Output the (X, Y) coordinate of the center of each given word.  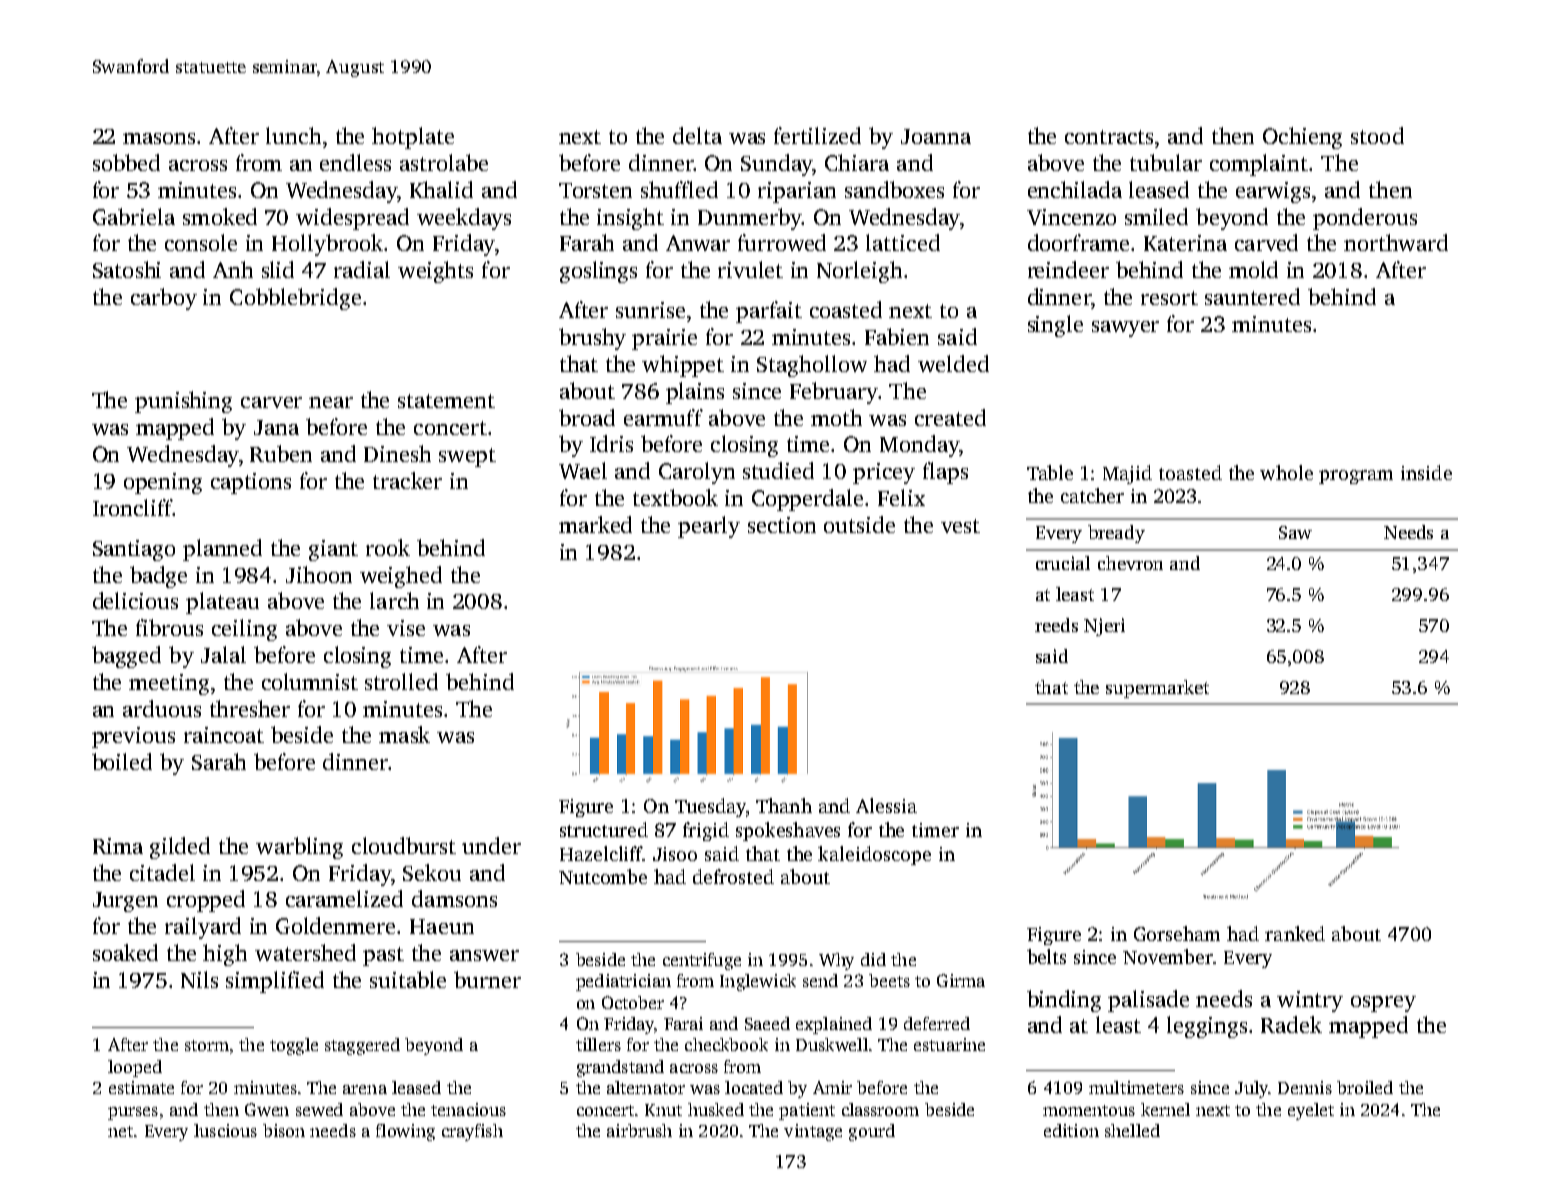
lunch (293, 135)
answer (484, 955)
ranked (1295, 933)
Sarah (219, 761)
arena (365, 1089)
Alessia (886, 805)
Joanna (936, 136)
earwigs (1273, 192)
